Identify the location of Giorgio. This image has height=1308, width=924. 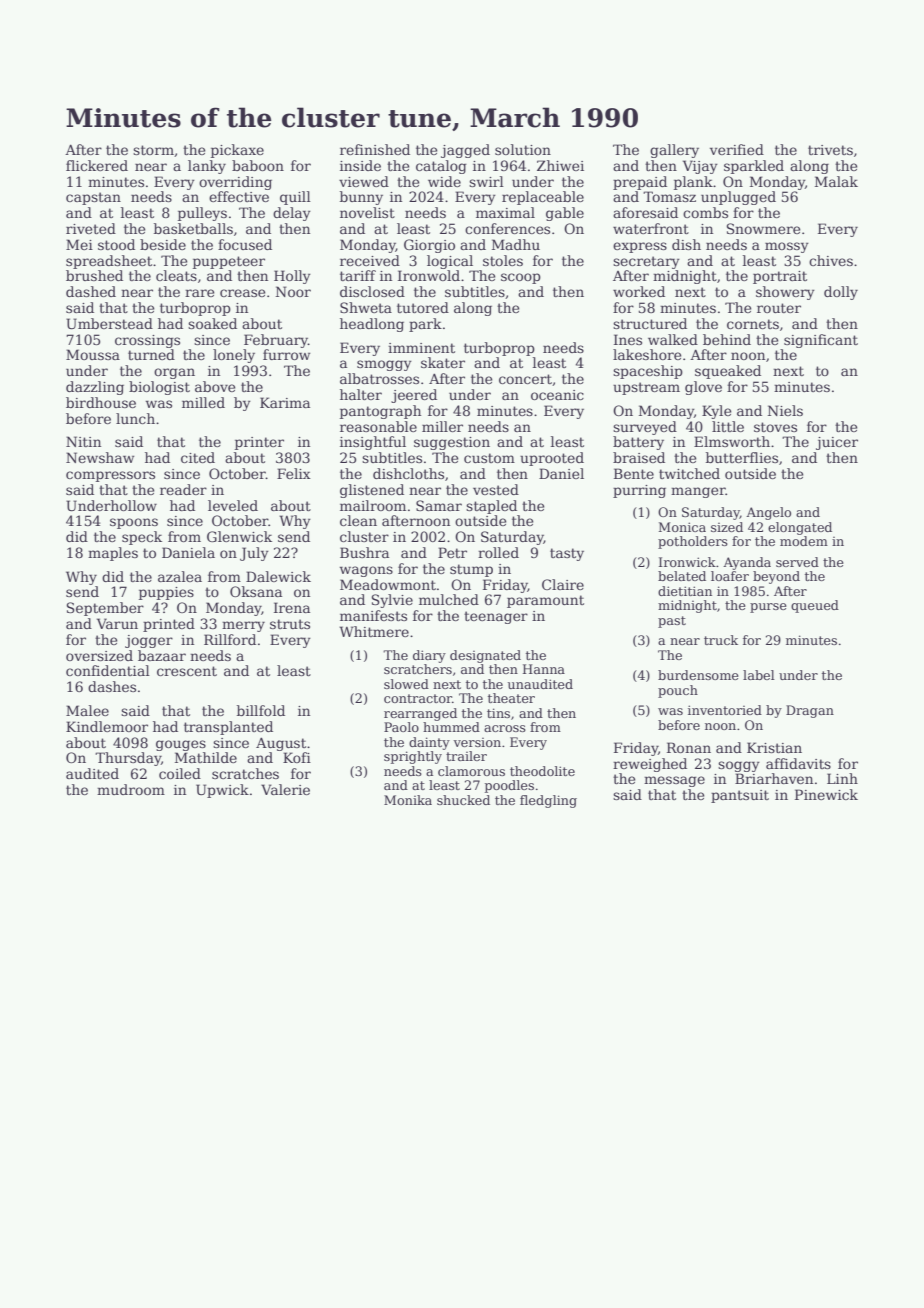
(429, 246).
